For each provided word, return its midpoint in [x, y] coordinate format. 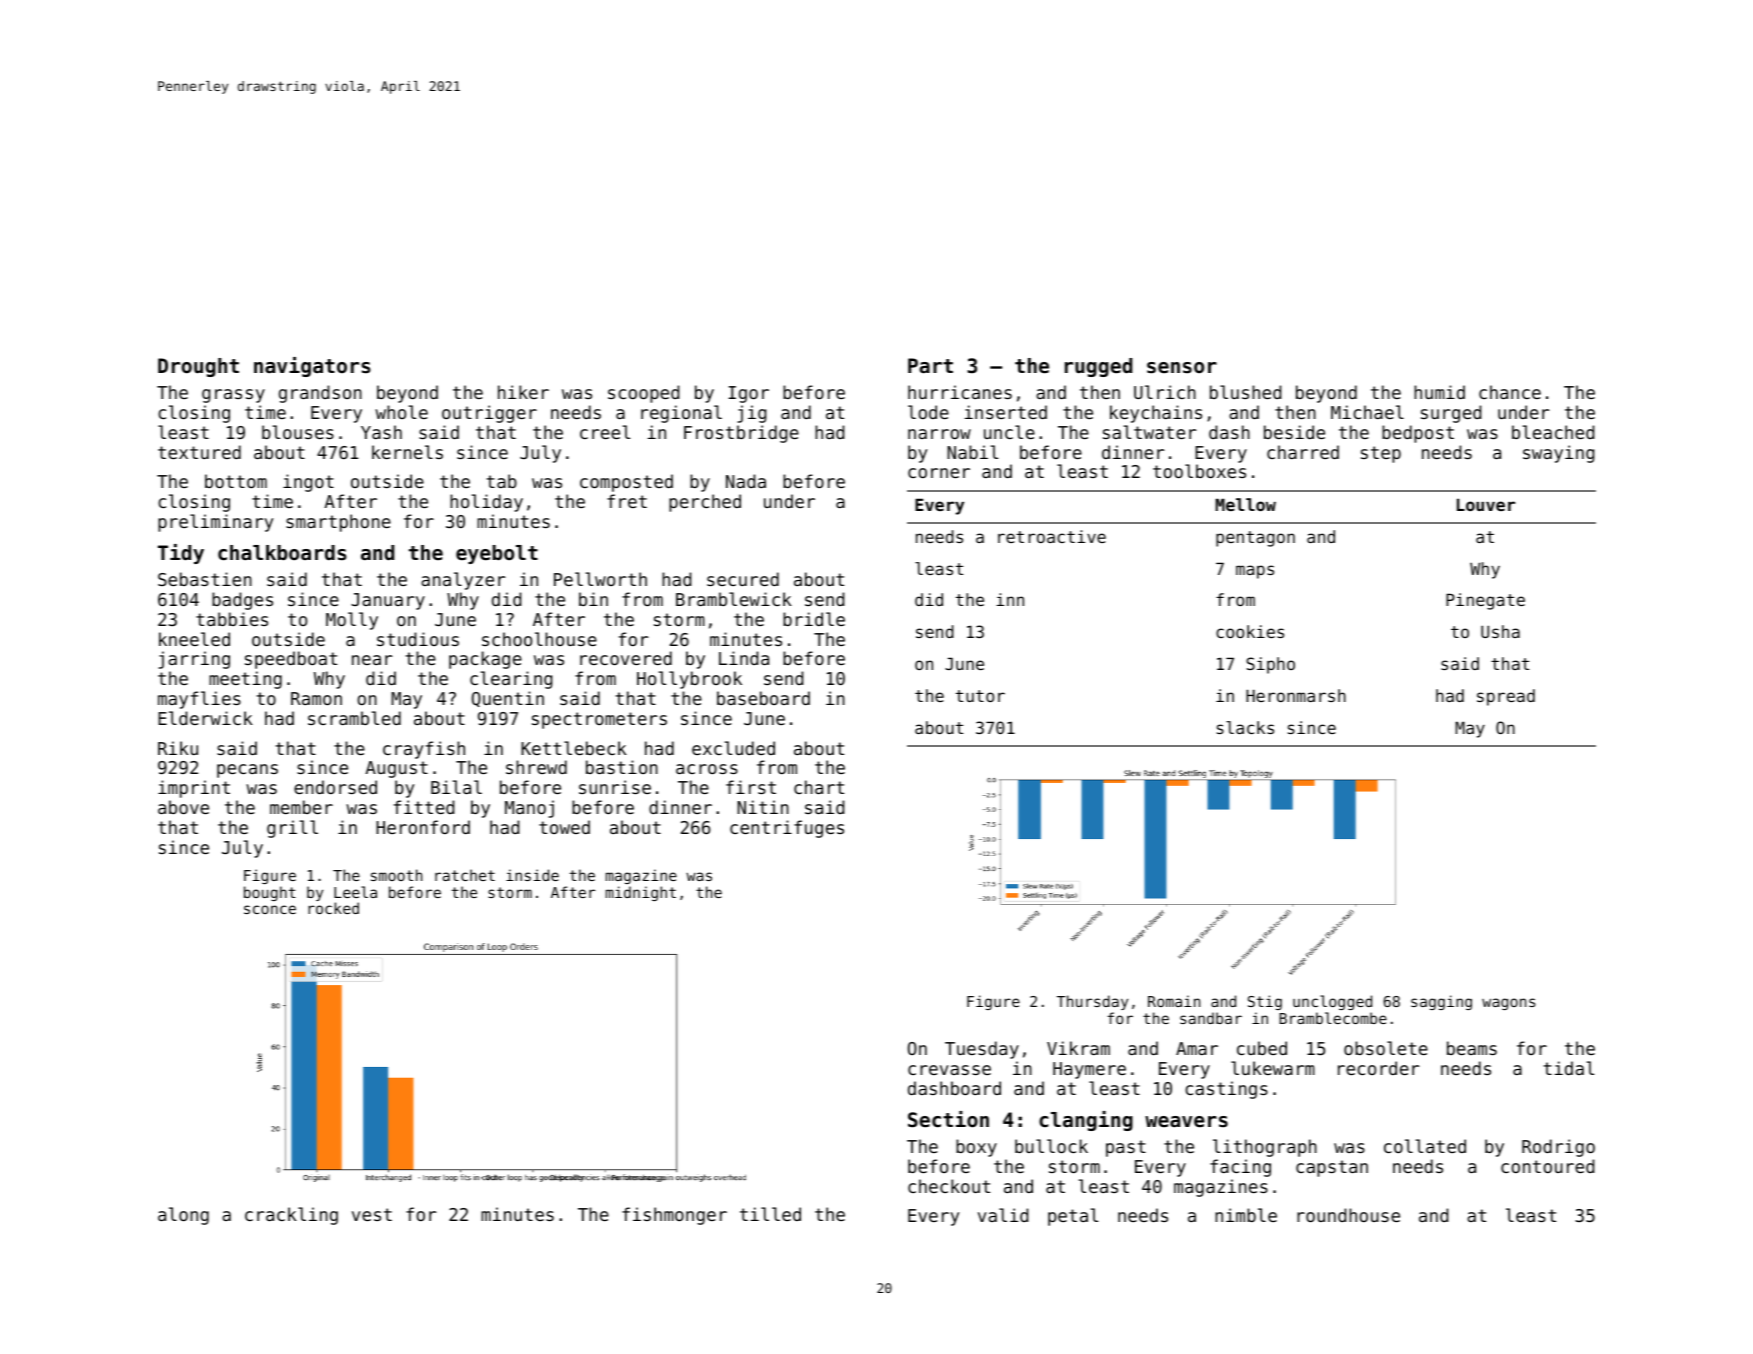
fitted [424, 807]
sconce [270, 909]
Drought [198, 367]
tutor [980, 696]
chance [1510, 392]
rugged [1098, 367]
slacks [1245, 727]
